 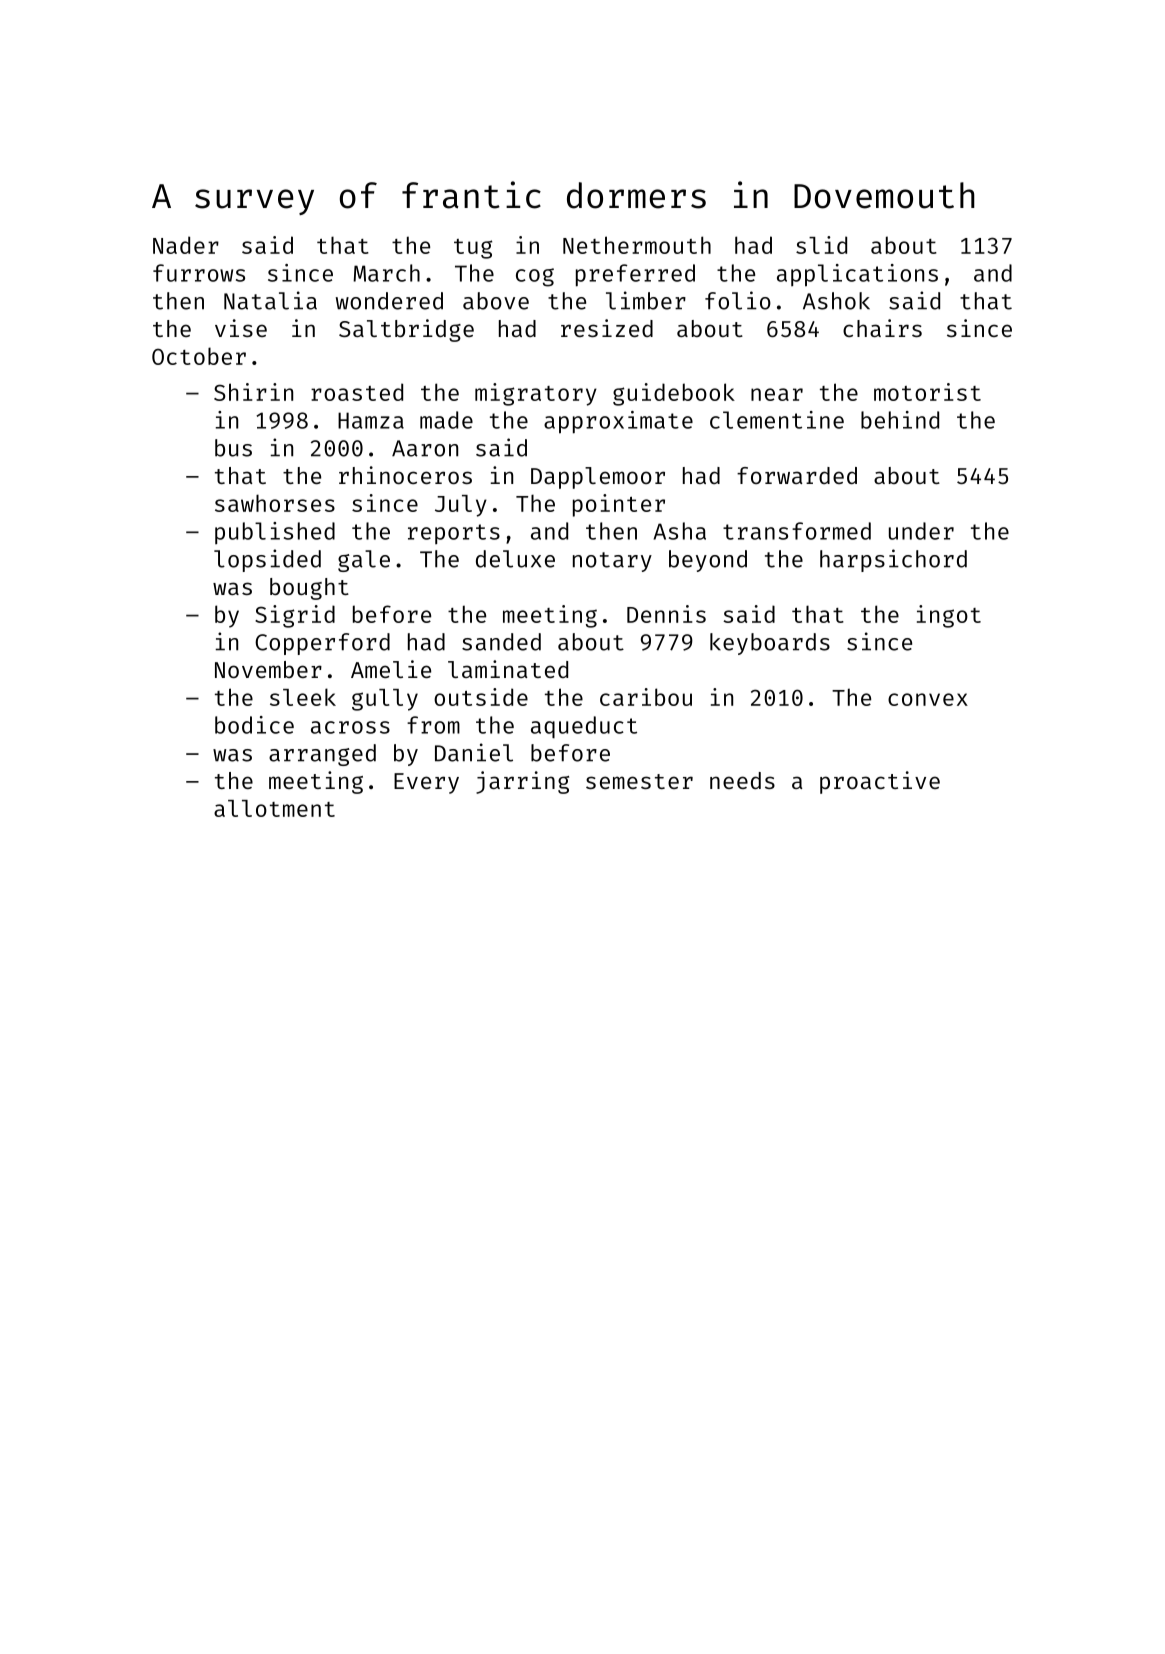 I want to click on from, so click(x=433, y=725).
